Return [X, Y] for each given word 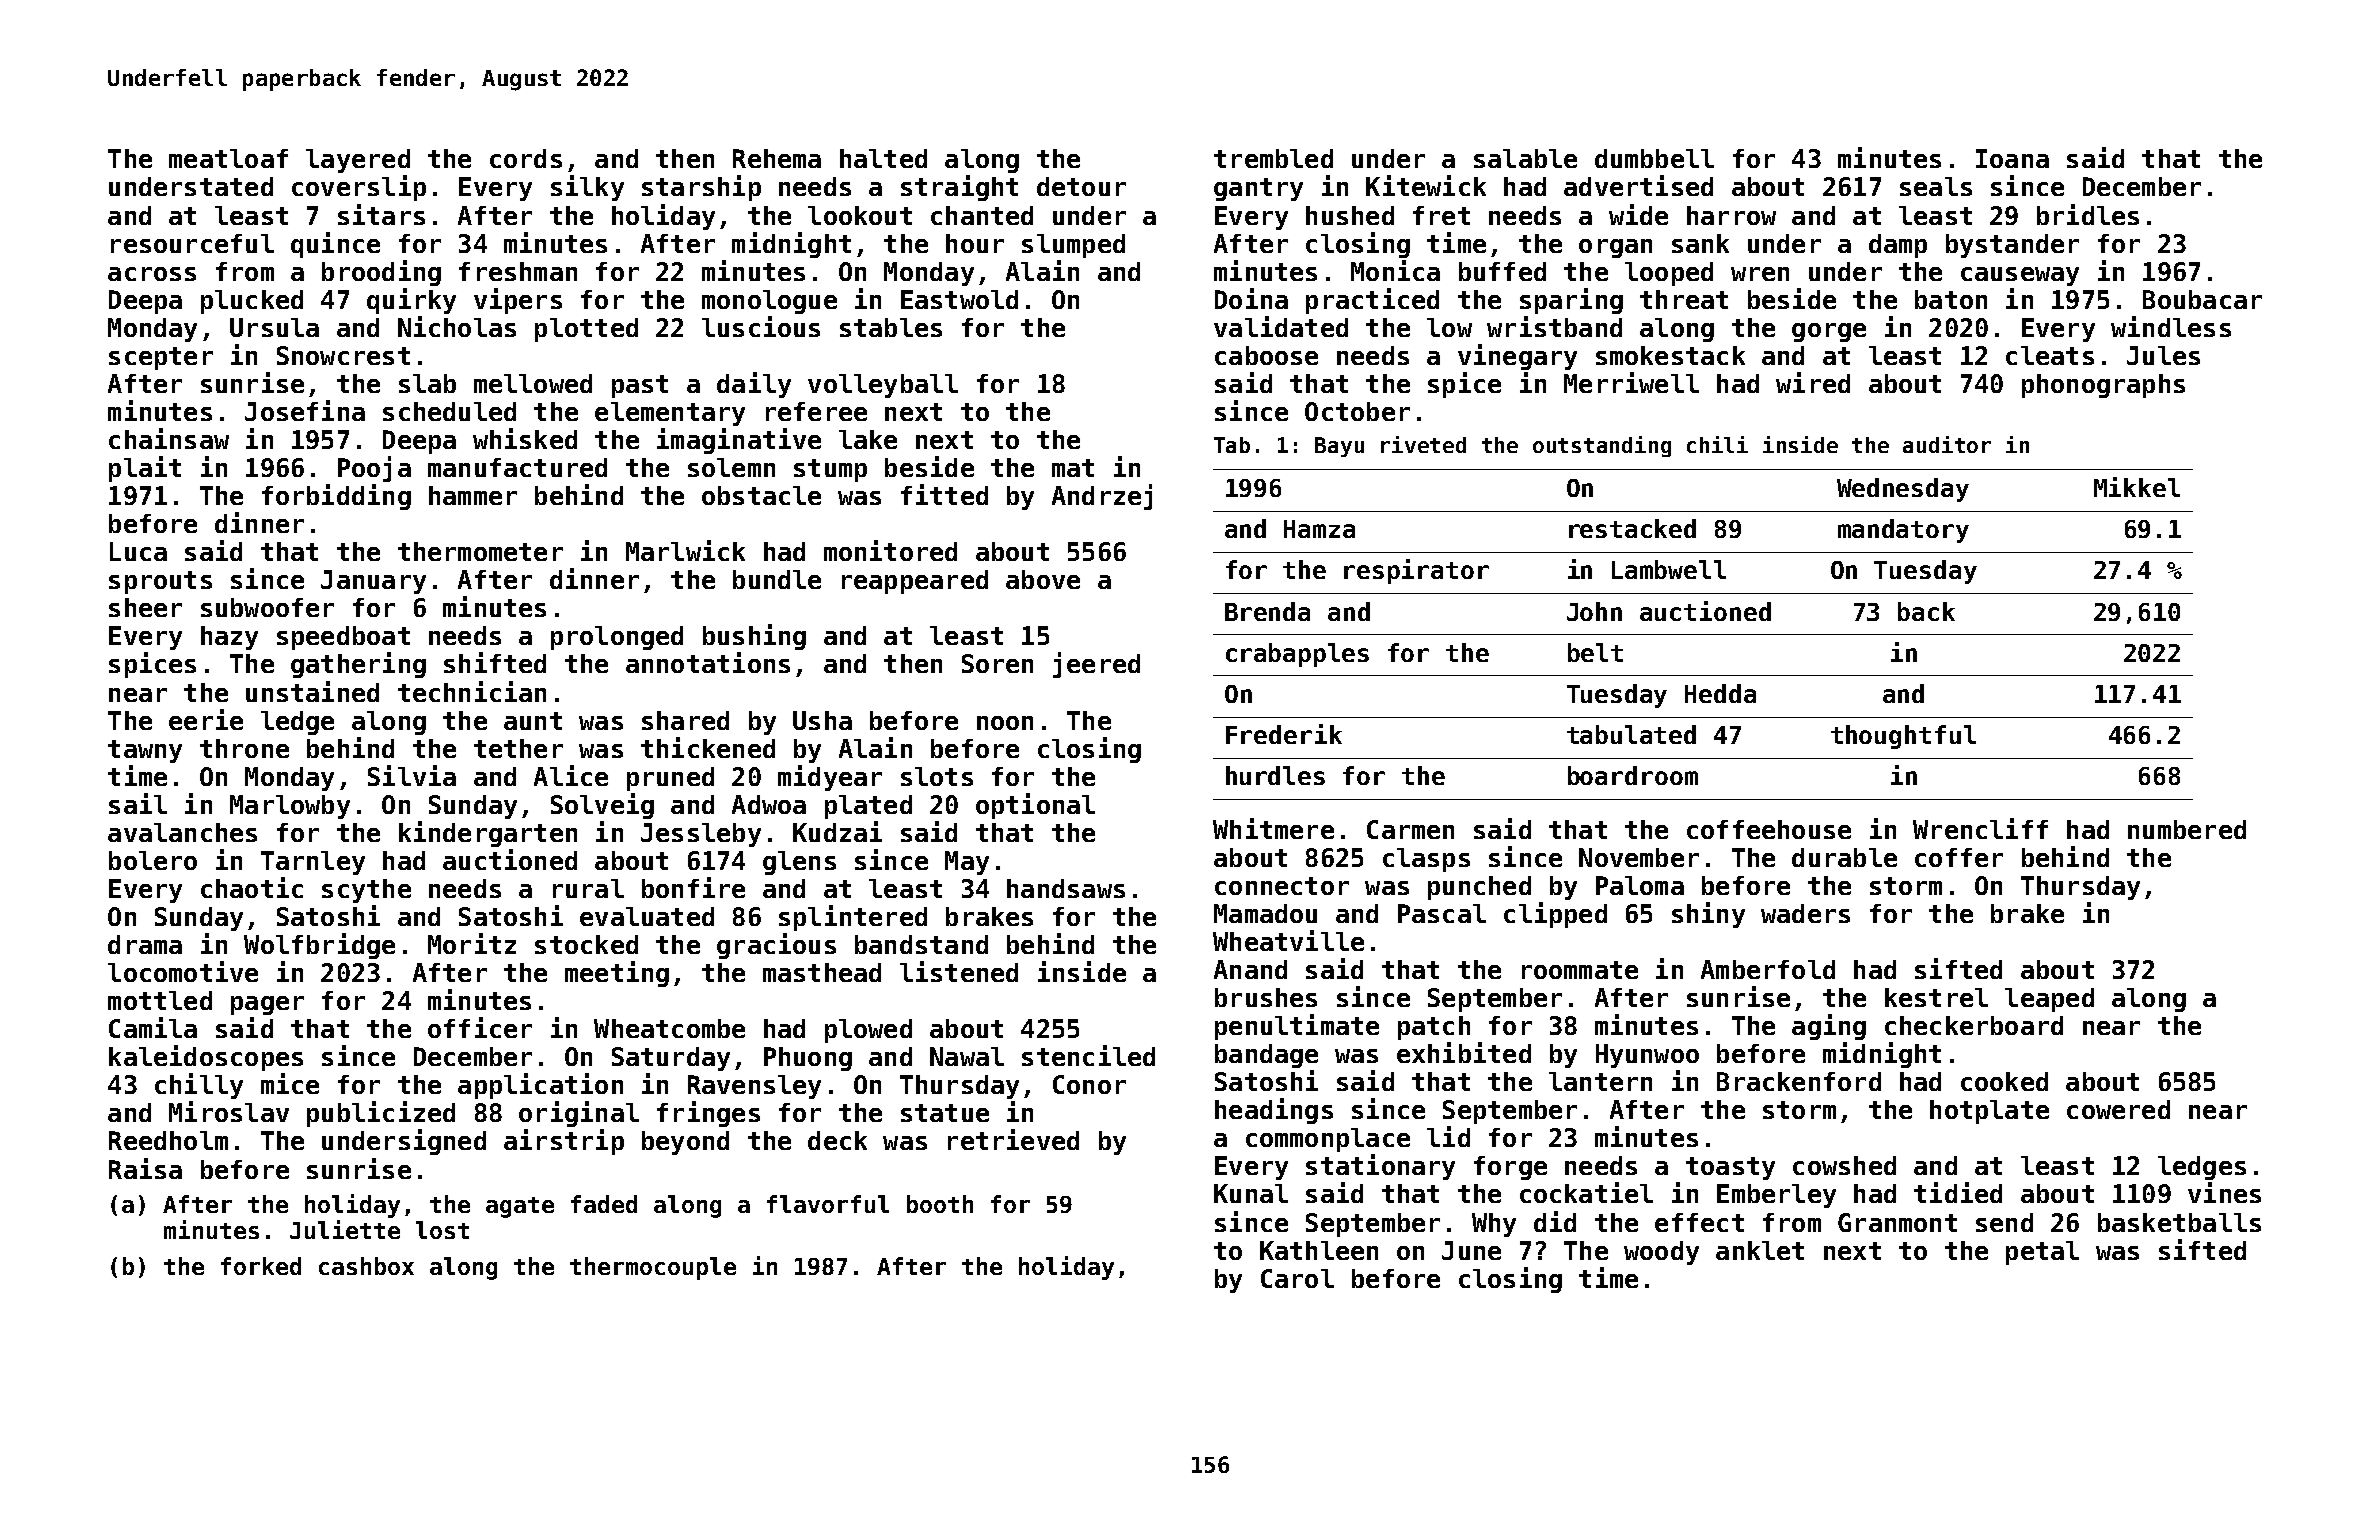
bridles [2088, 214]
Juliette [345, 1229]
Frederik [1284, 734]
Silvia [412, 775]
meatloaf [228, 158]
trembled [1273, 158]
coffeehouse [1769, 829]
